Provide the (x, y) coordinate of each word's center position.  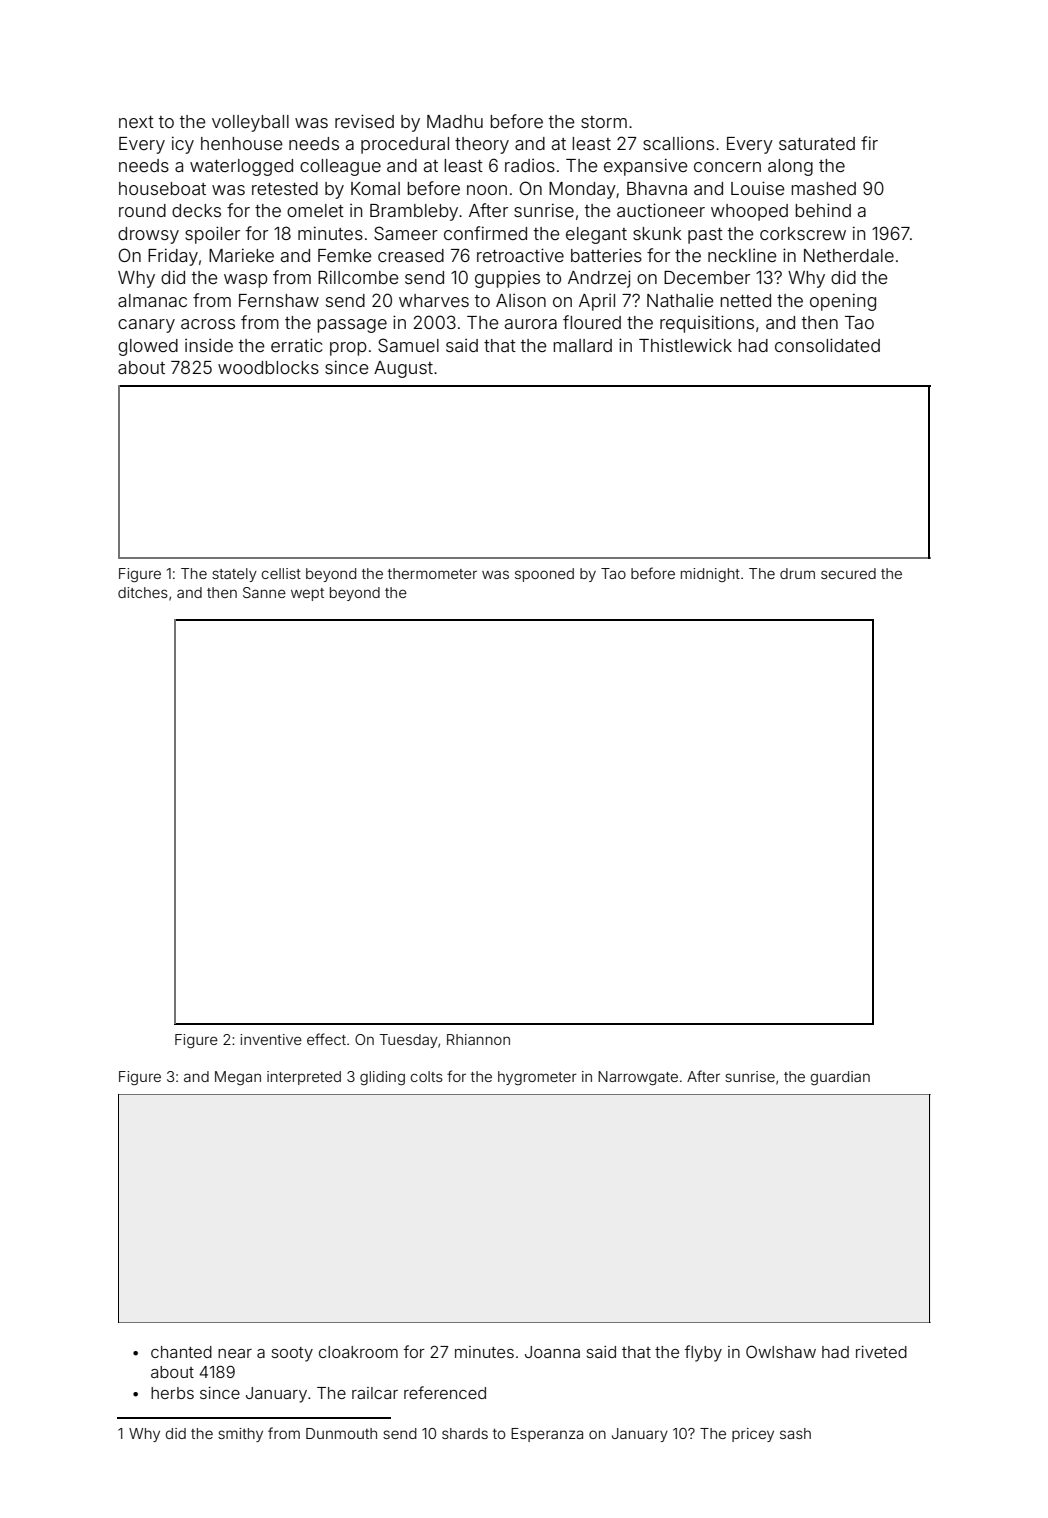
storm (604, 122)
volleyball (250, 123)
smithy (240, 1435)
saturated (817, 143)
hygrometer (537, 1078)
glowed (148, 347)
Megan (238, 1078)
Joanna (552, 1352)
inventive (271, 1039)
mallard (582, 345)
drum (797, 573)
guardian (840, 1078)
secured (848, 573)
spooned (544, 575)
